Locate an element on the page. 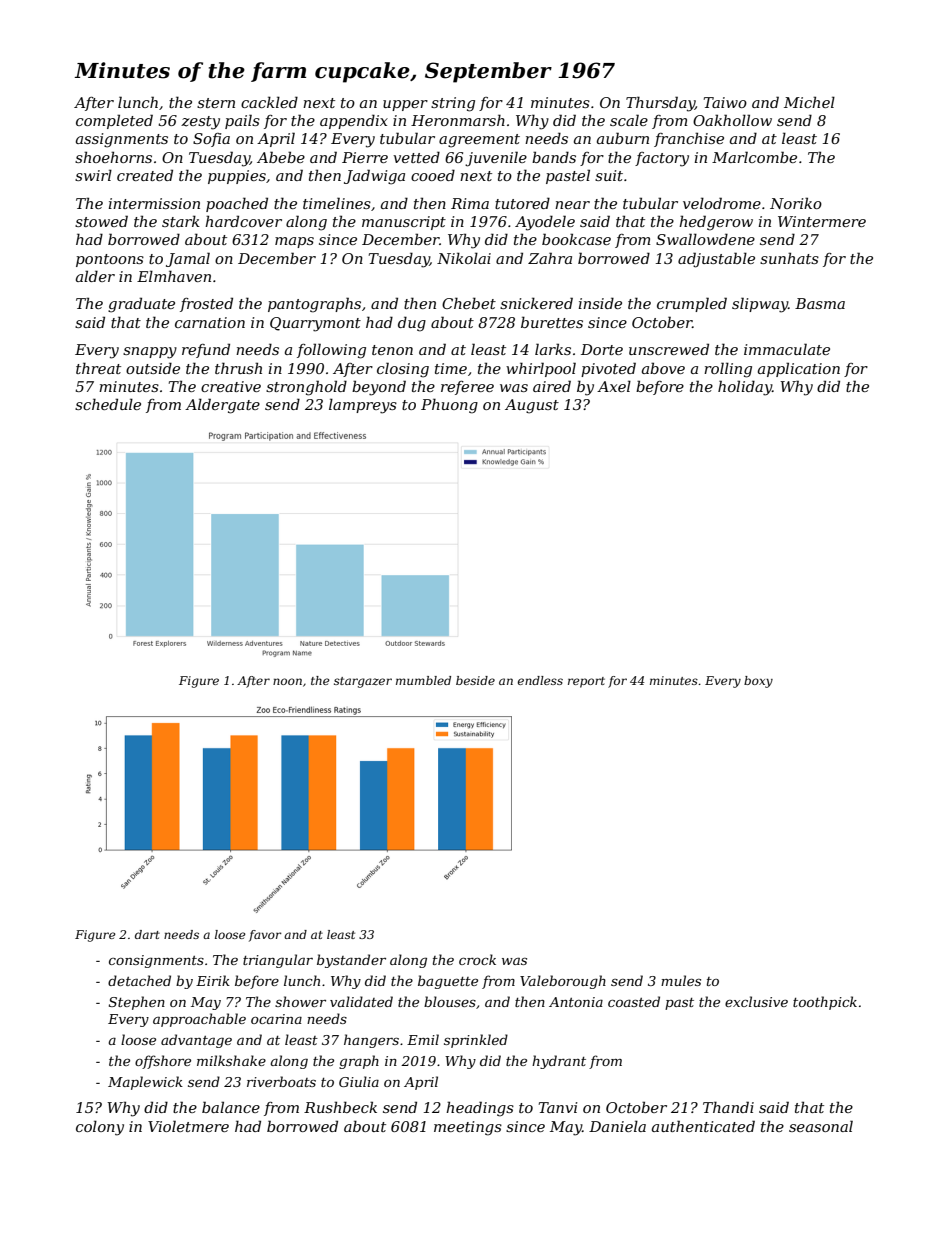 This image has width=952, height=1233. report is located at coordinates (586, 682).
